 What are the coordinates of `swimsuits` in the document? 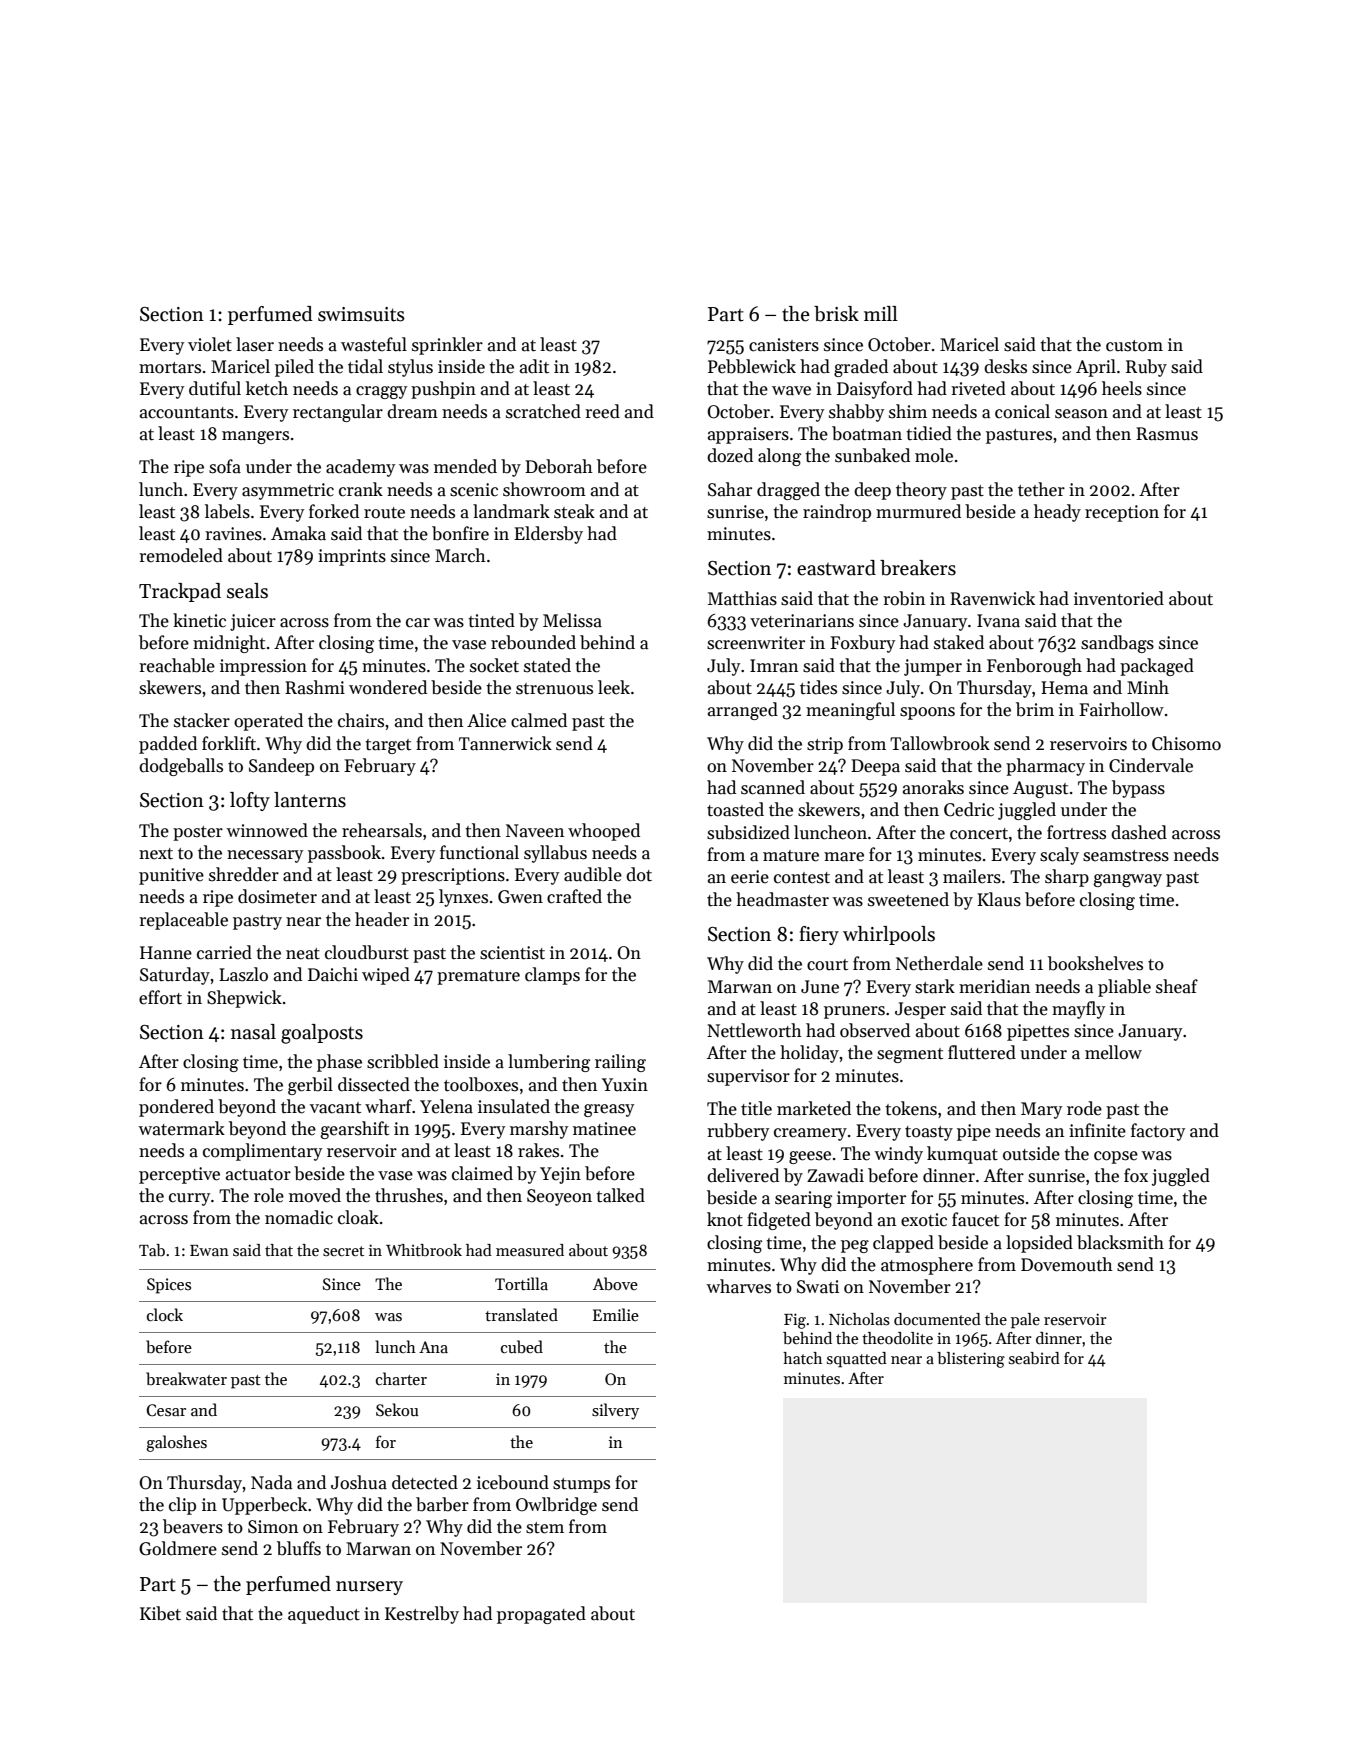 It's located at (361, 314).
